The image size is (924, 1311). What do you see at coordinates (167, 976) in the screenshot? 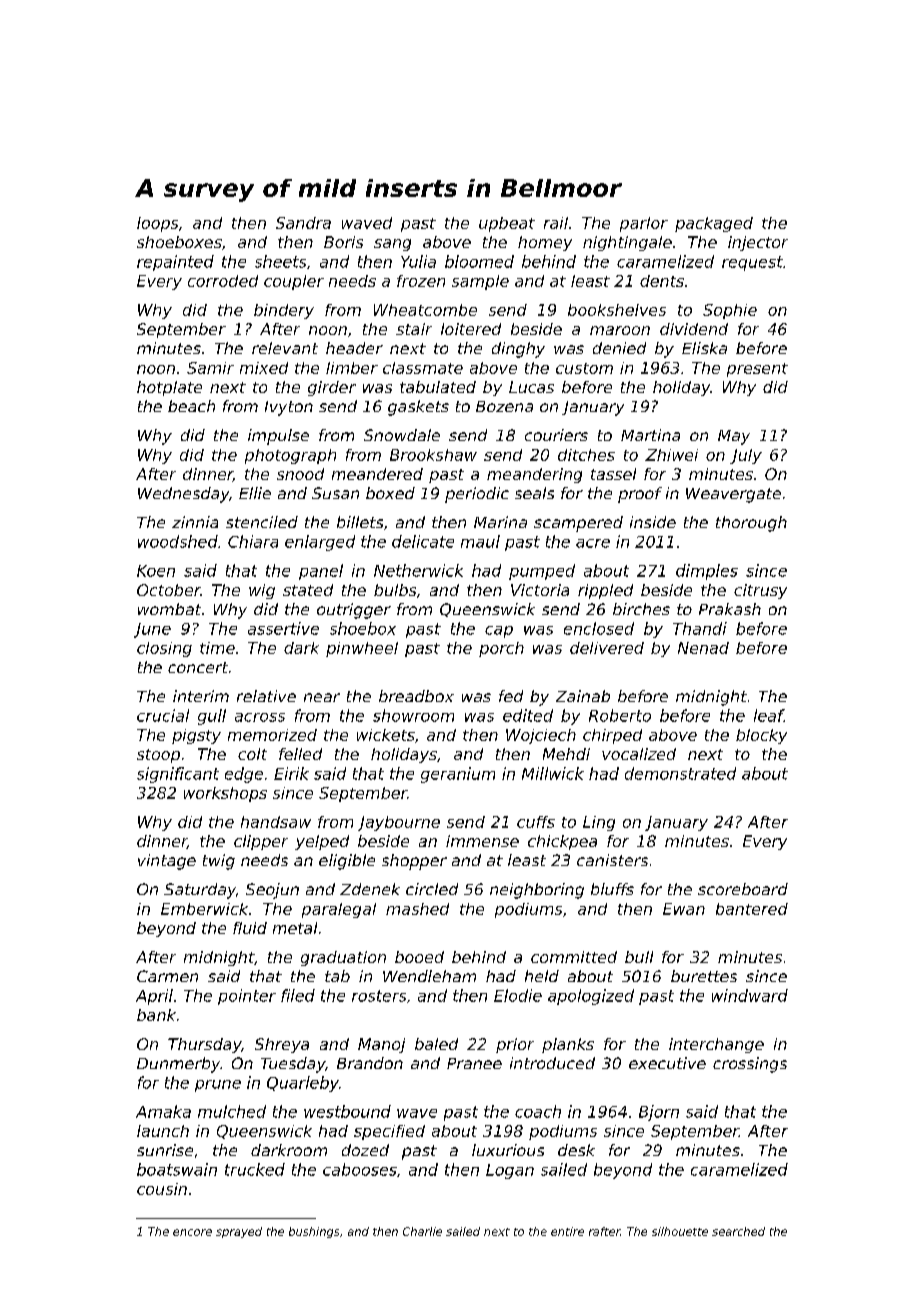
I see `Carmen` at bounding box center [167, 976].
